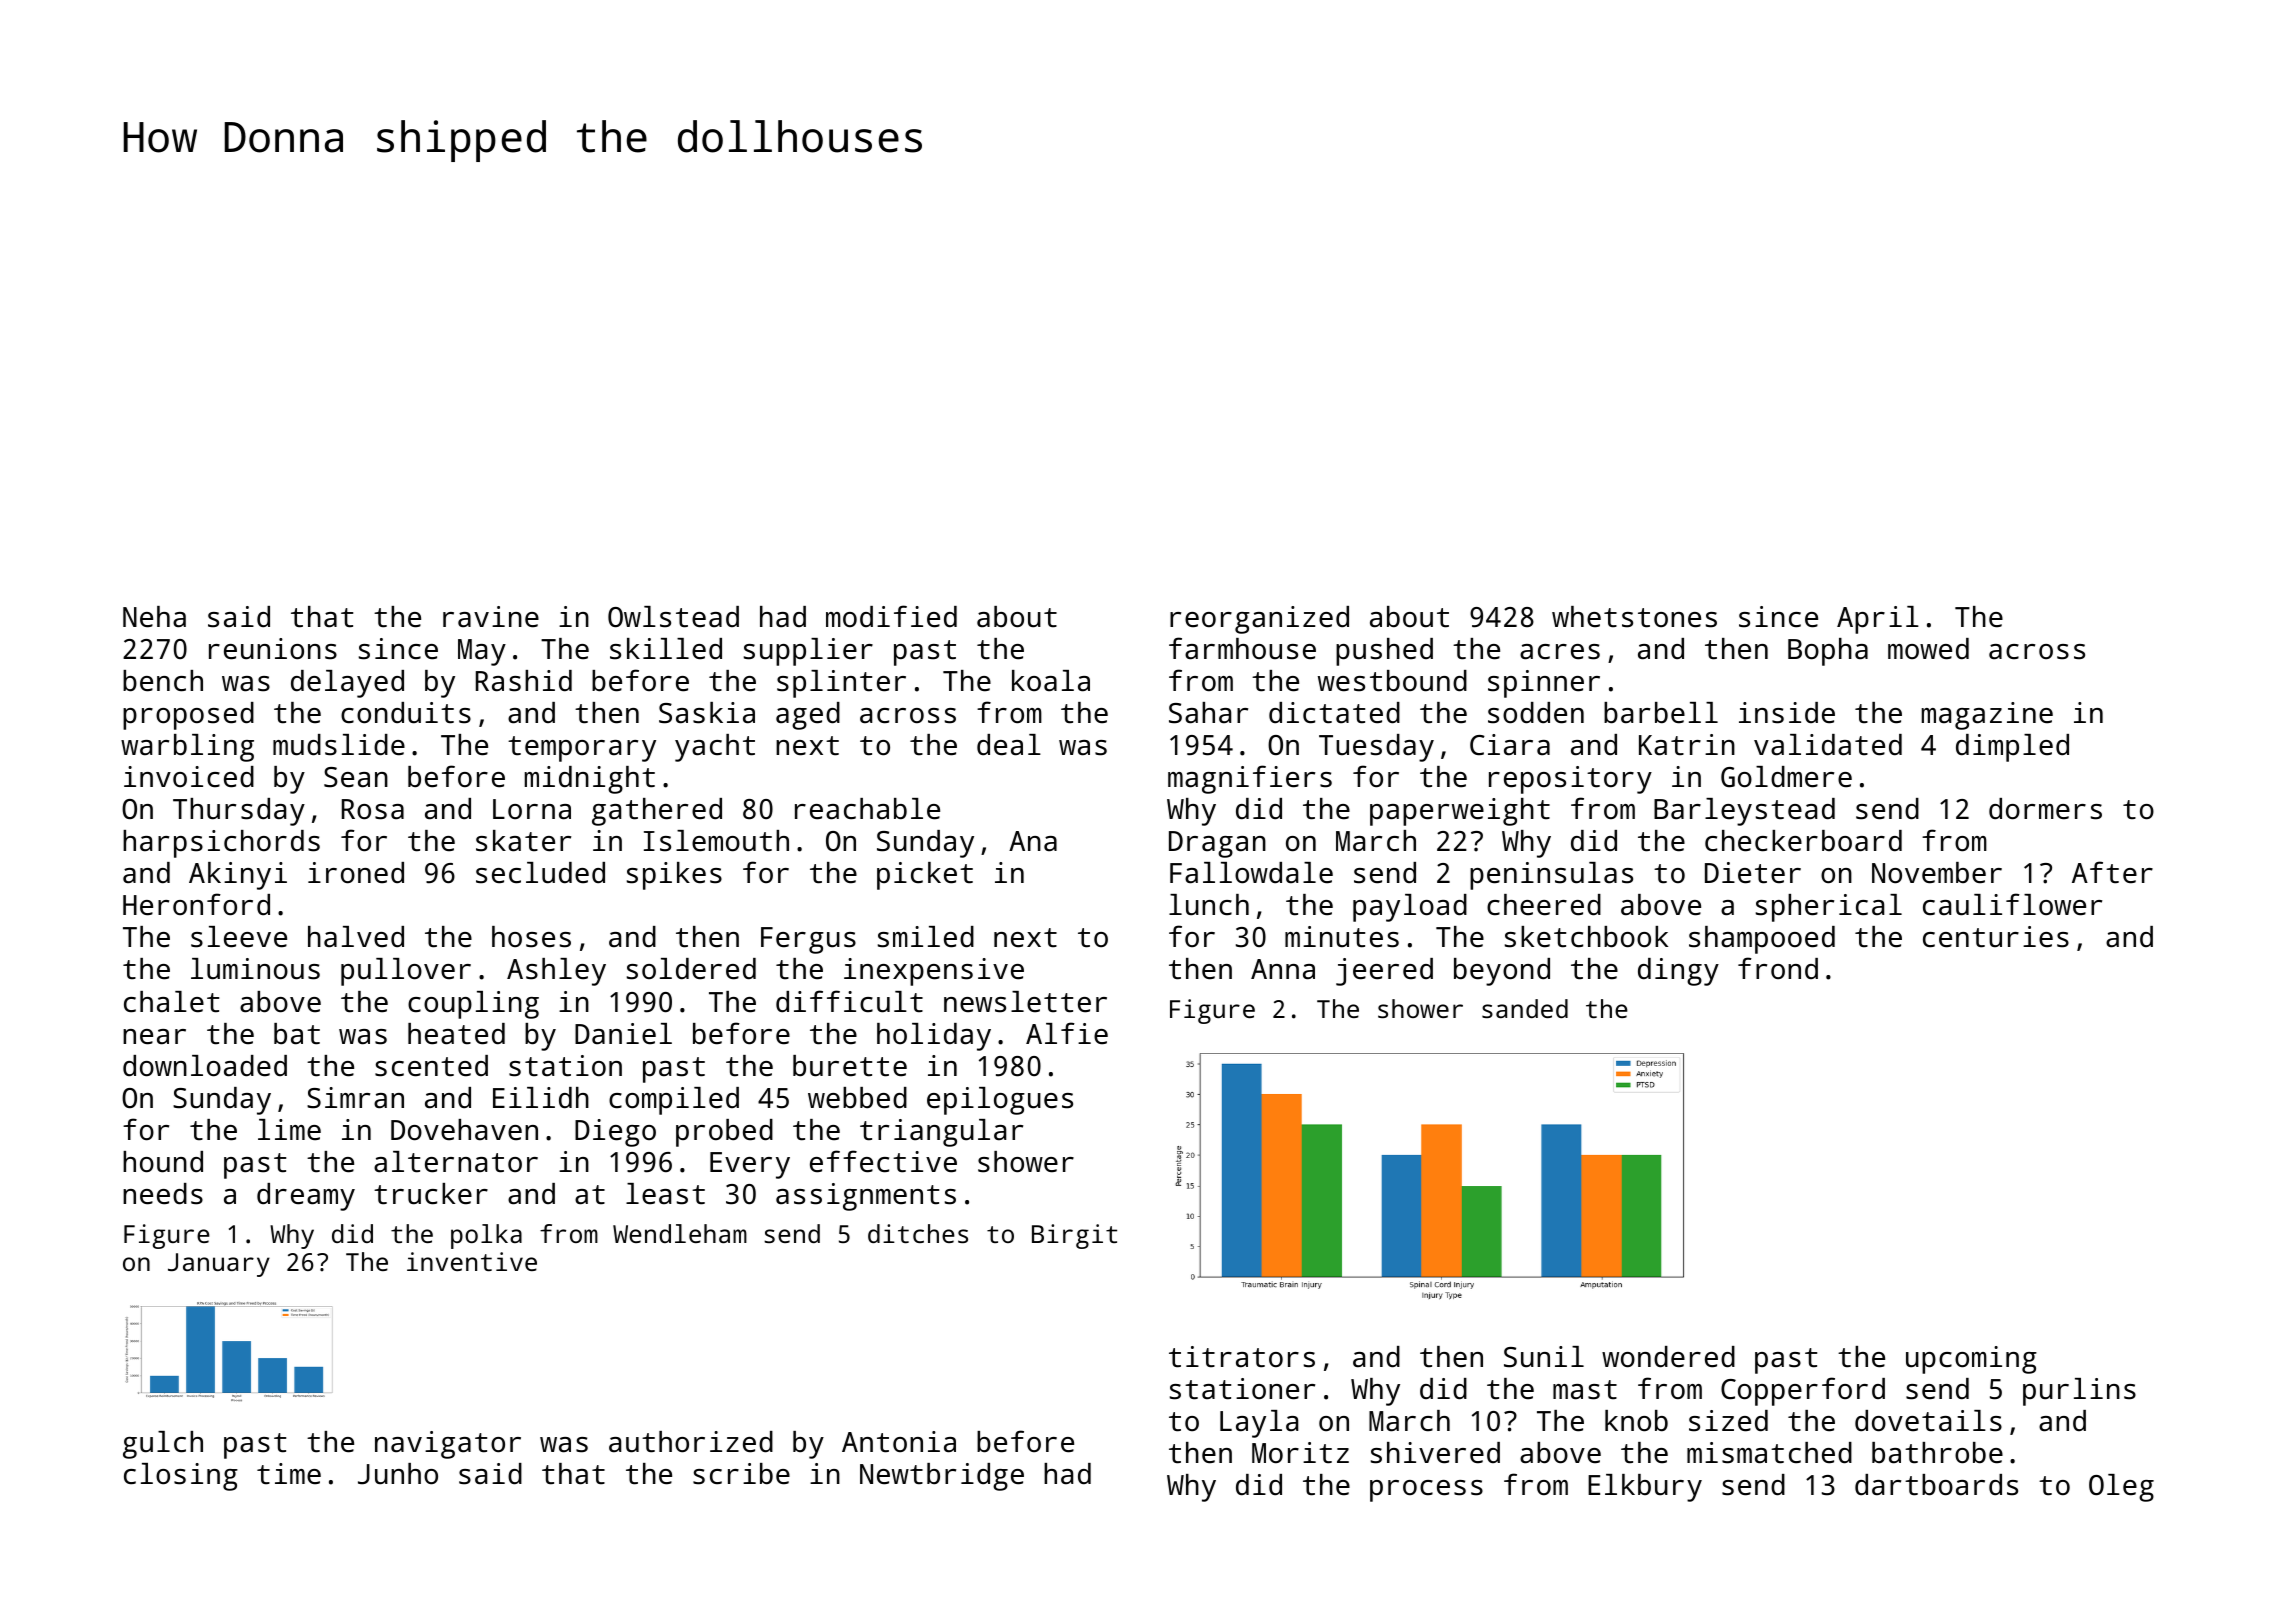 The width and height of the screenshot is (2292, 1620). I want to click on Moritz, so click(1300, 1453).
